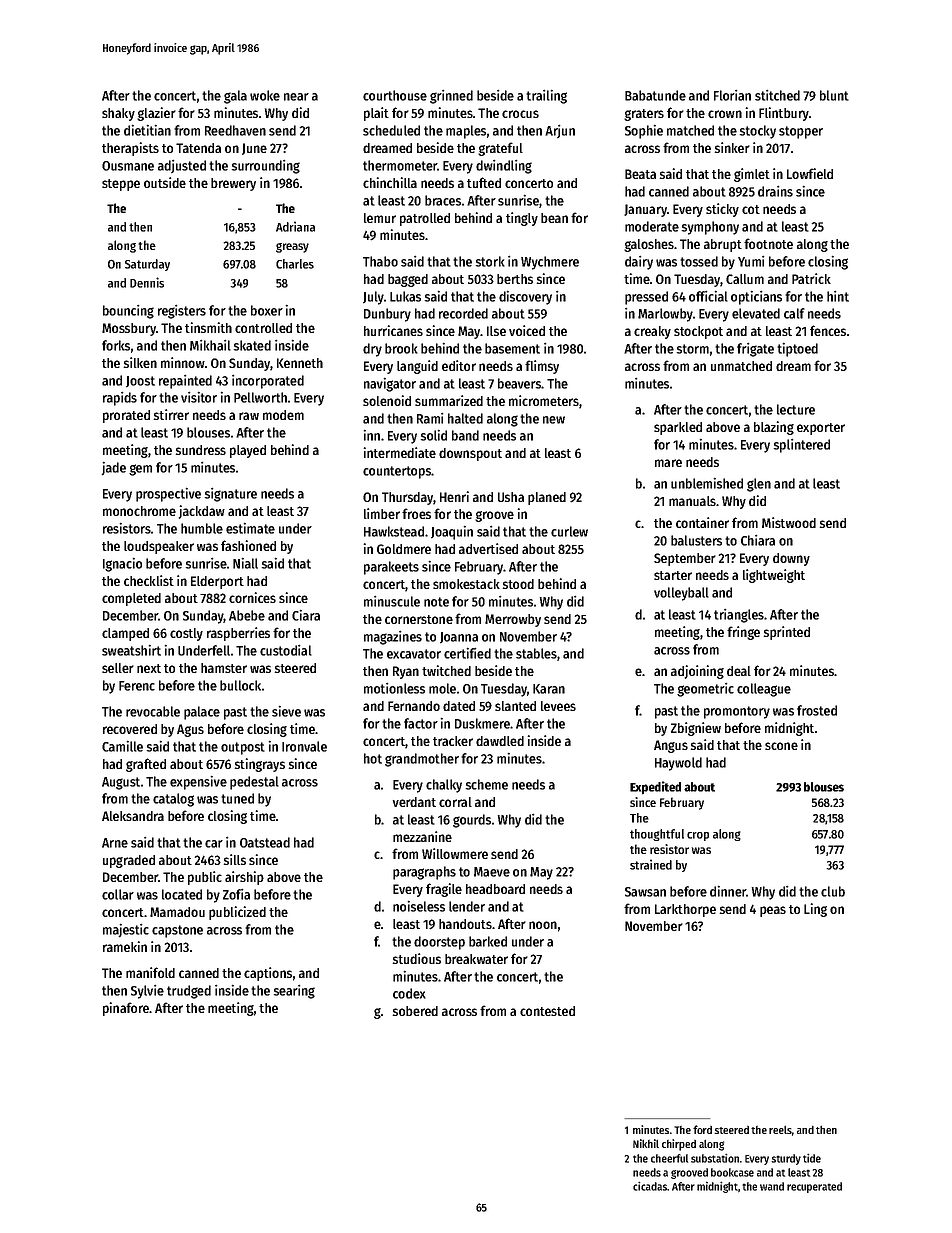 Image resolution: width=952 pixels, height=1233 pixels. Describe the element at coordinates (646, 298) in the page. I see `pressed` at that location.
